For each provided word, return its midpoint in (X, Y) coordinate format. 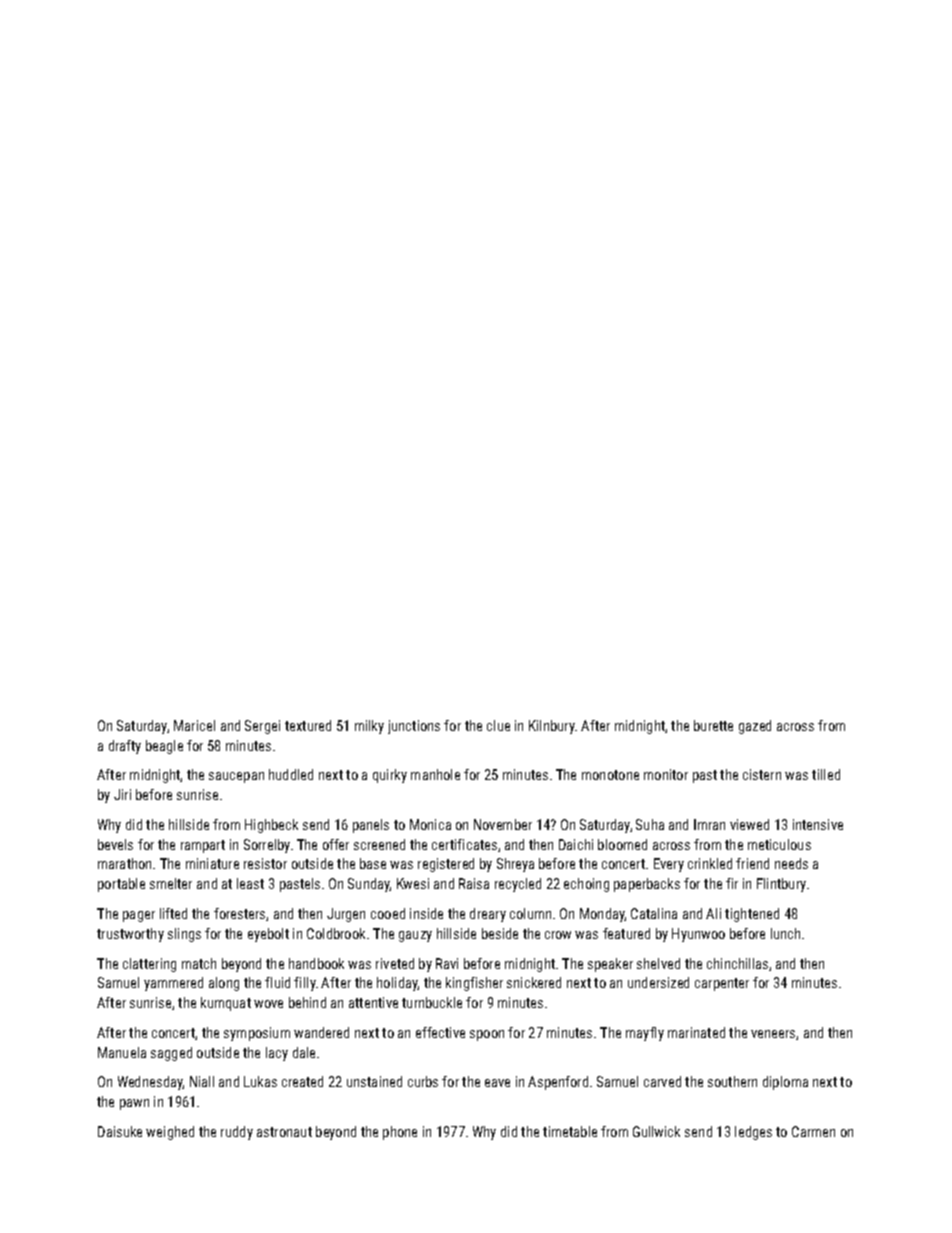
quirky (390, 776)
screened (379, 844)
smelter (171, 883)
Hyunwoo (698, 935)
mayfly (645, 1034)
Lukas (260, 1081)
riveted (395, 963)
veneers (773, 1034)
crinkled (710, 863)
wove (268, 1004)
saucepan (236, 777)
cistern (762, 774)
